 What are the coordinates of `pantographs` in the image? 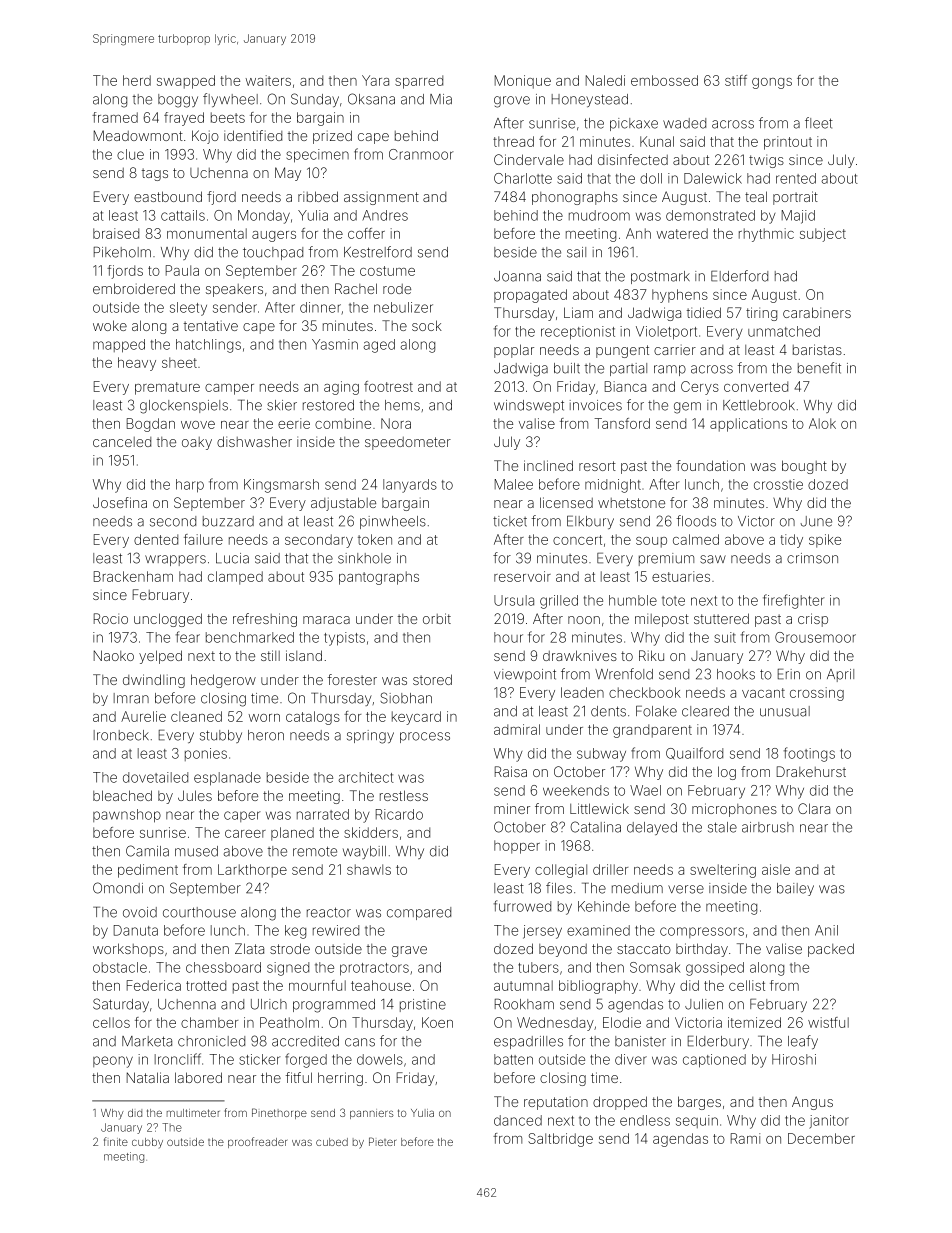 It's located at (379, 578).
